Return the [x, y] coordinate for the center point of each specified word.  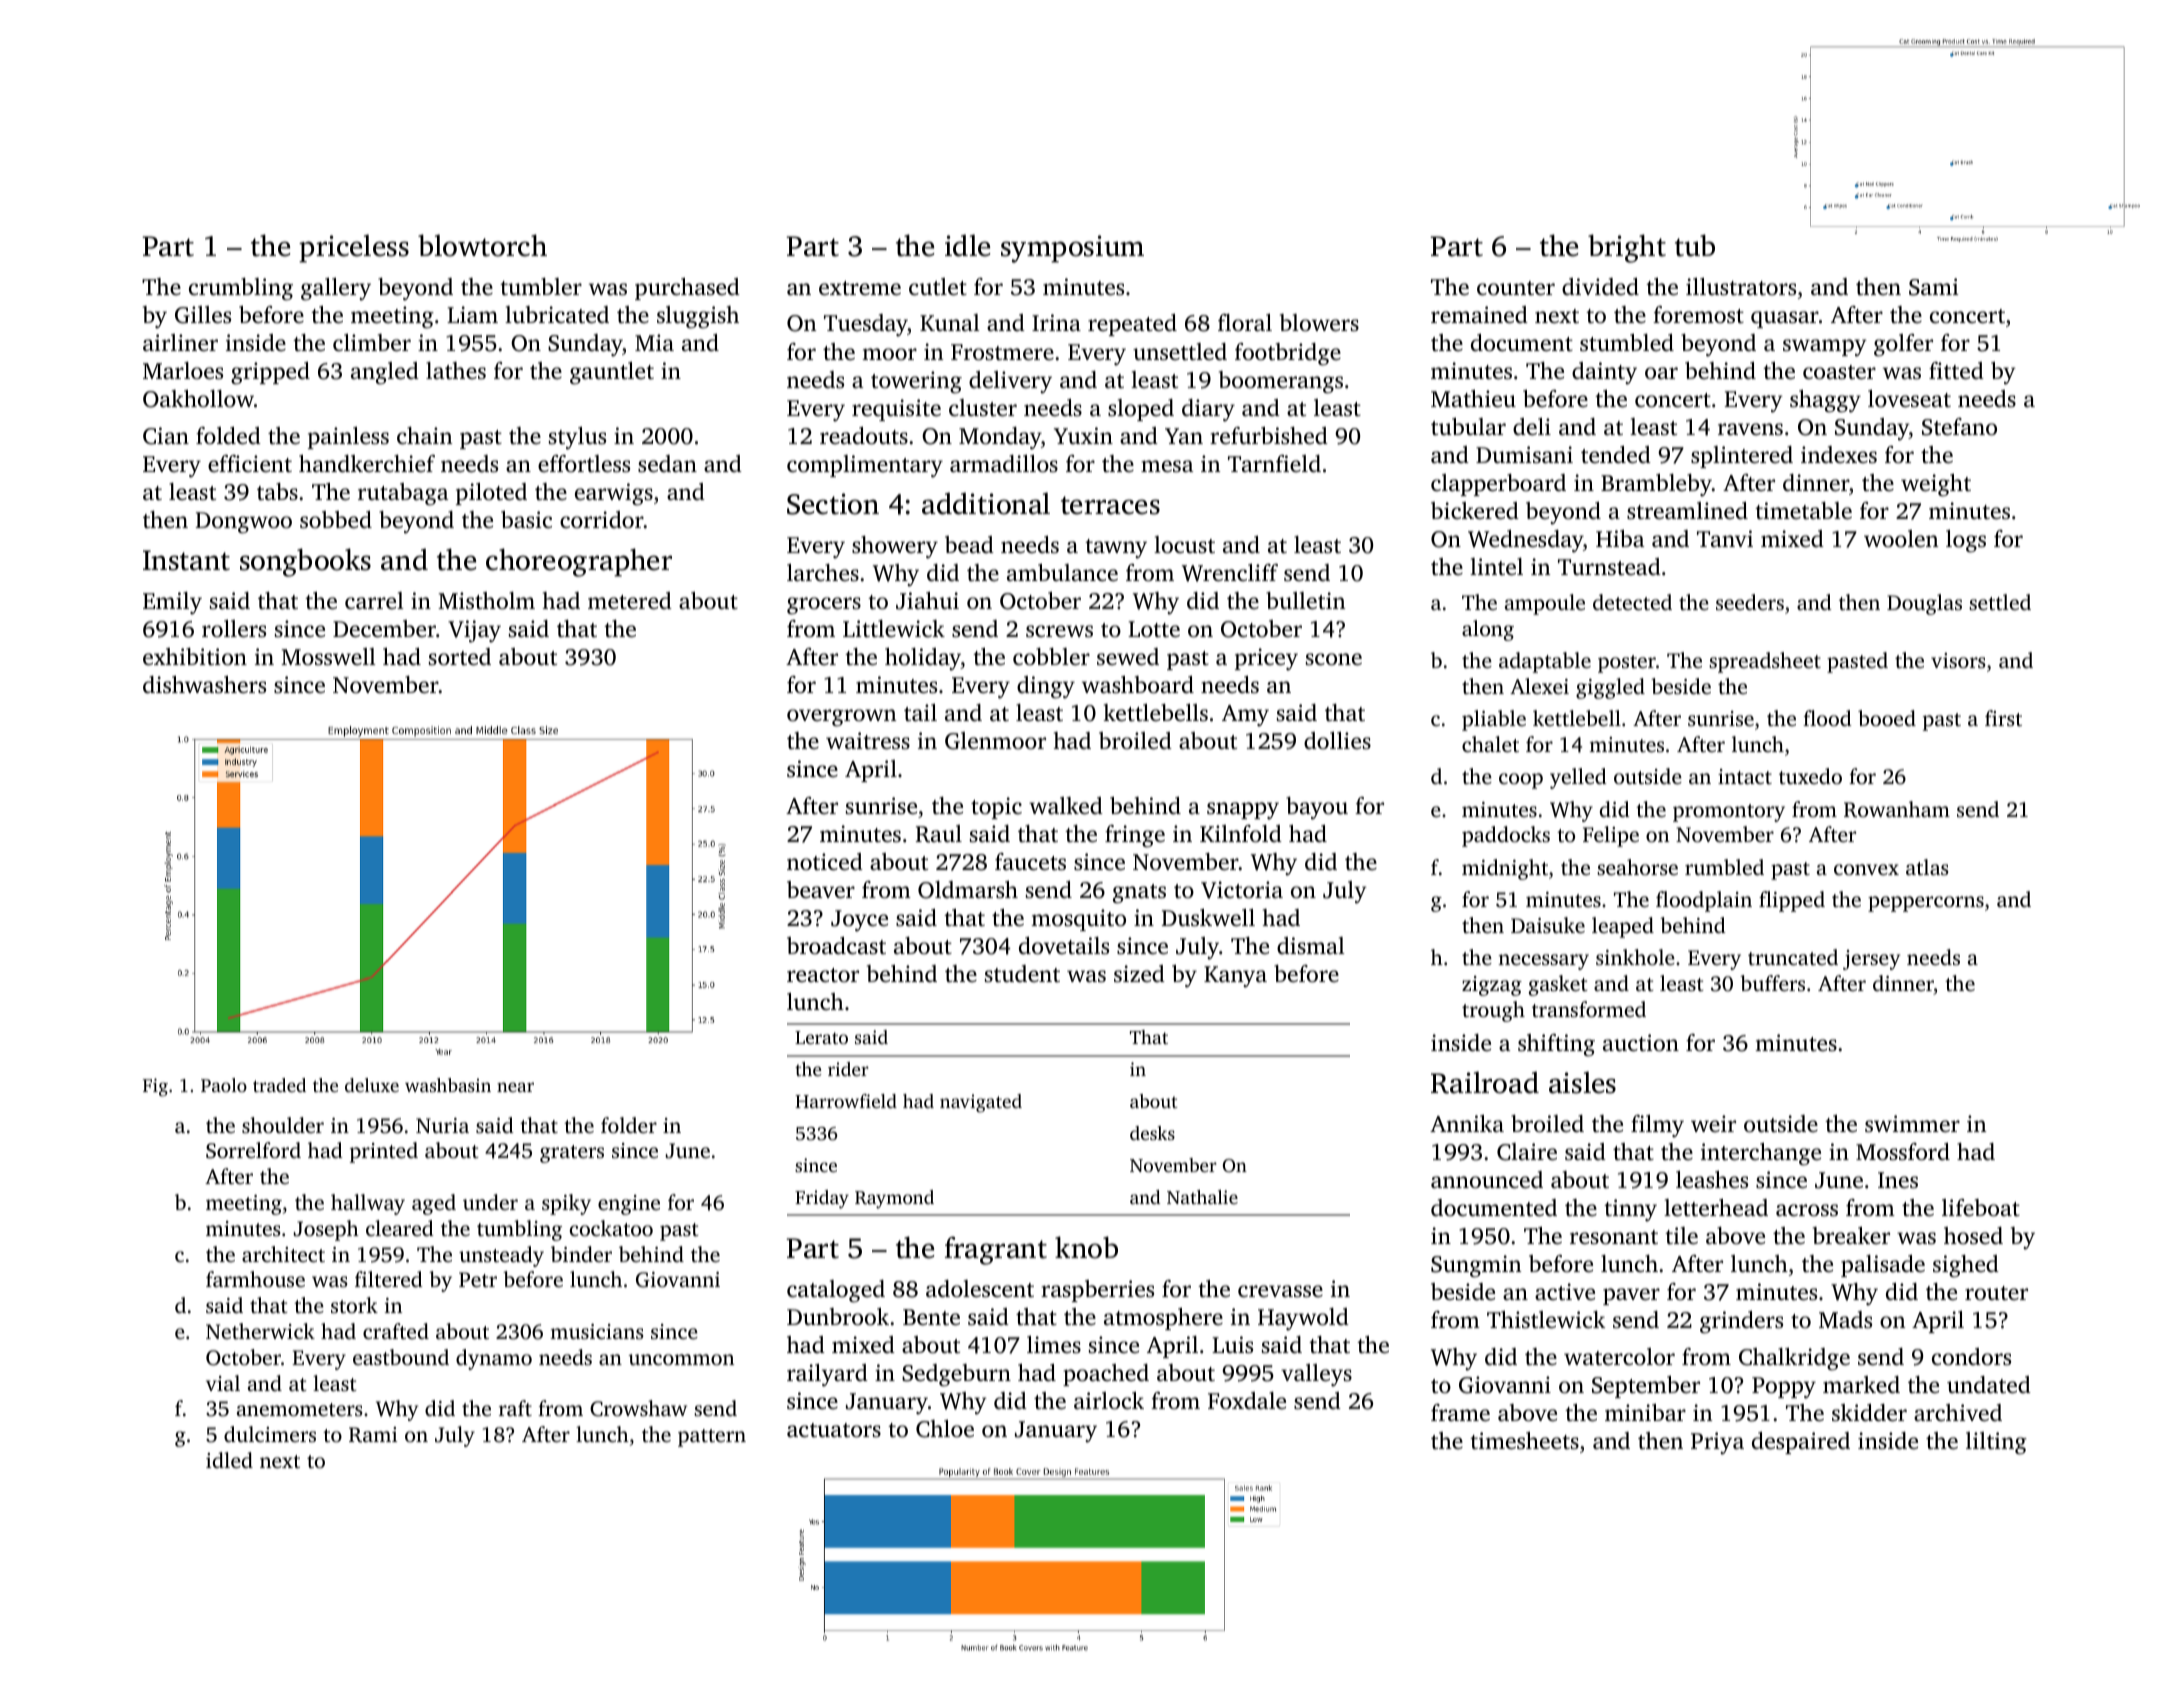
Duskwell [1208, 918]
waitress [868, 741]
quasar [1785, 319]
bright [1627, 248]
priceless [354, 248]
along [1488, 630]
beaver [821, 890]
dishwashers [204, 685]
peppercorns [1926, 904]
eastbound [401, 1357]
